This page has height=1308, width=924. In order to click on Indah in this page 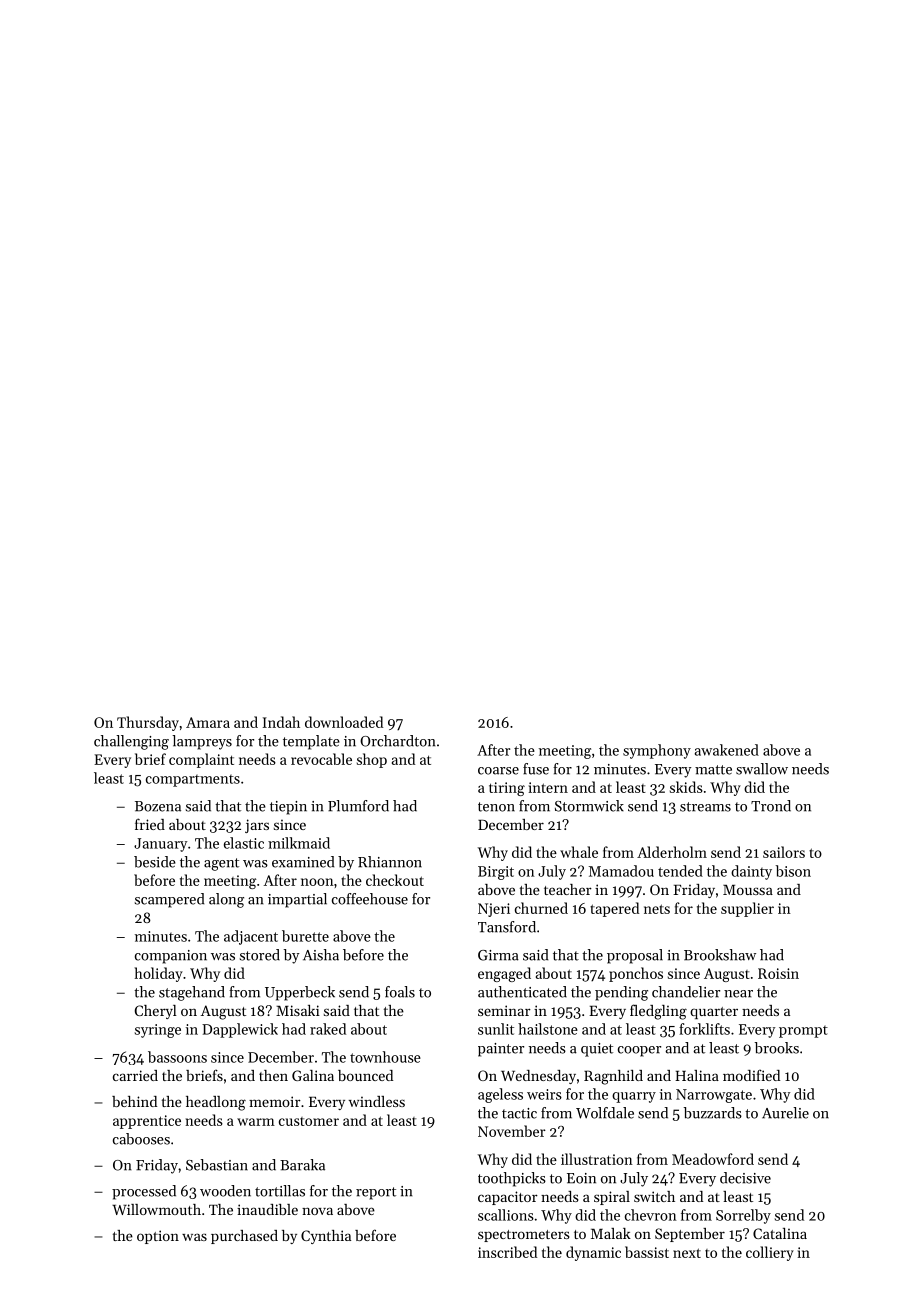, I will do `click(281, 722)`.
